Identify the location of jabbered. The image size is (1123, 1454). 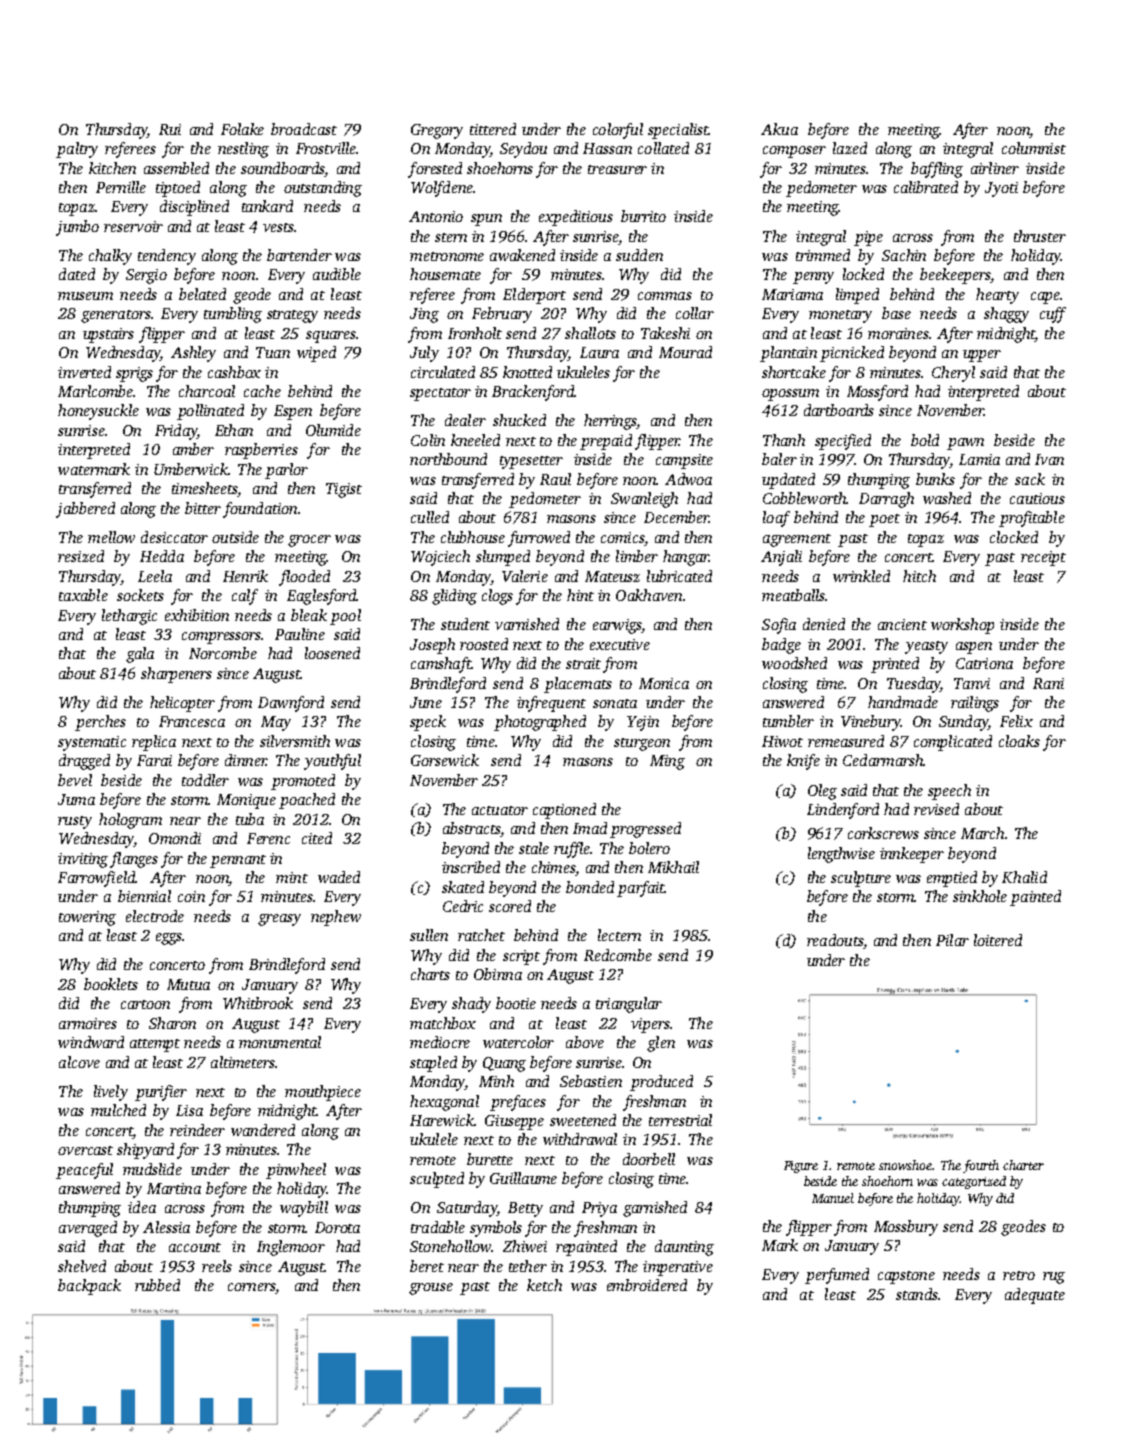
(85, 510).
